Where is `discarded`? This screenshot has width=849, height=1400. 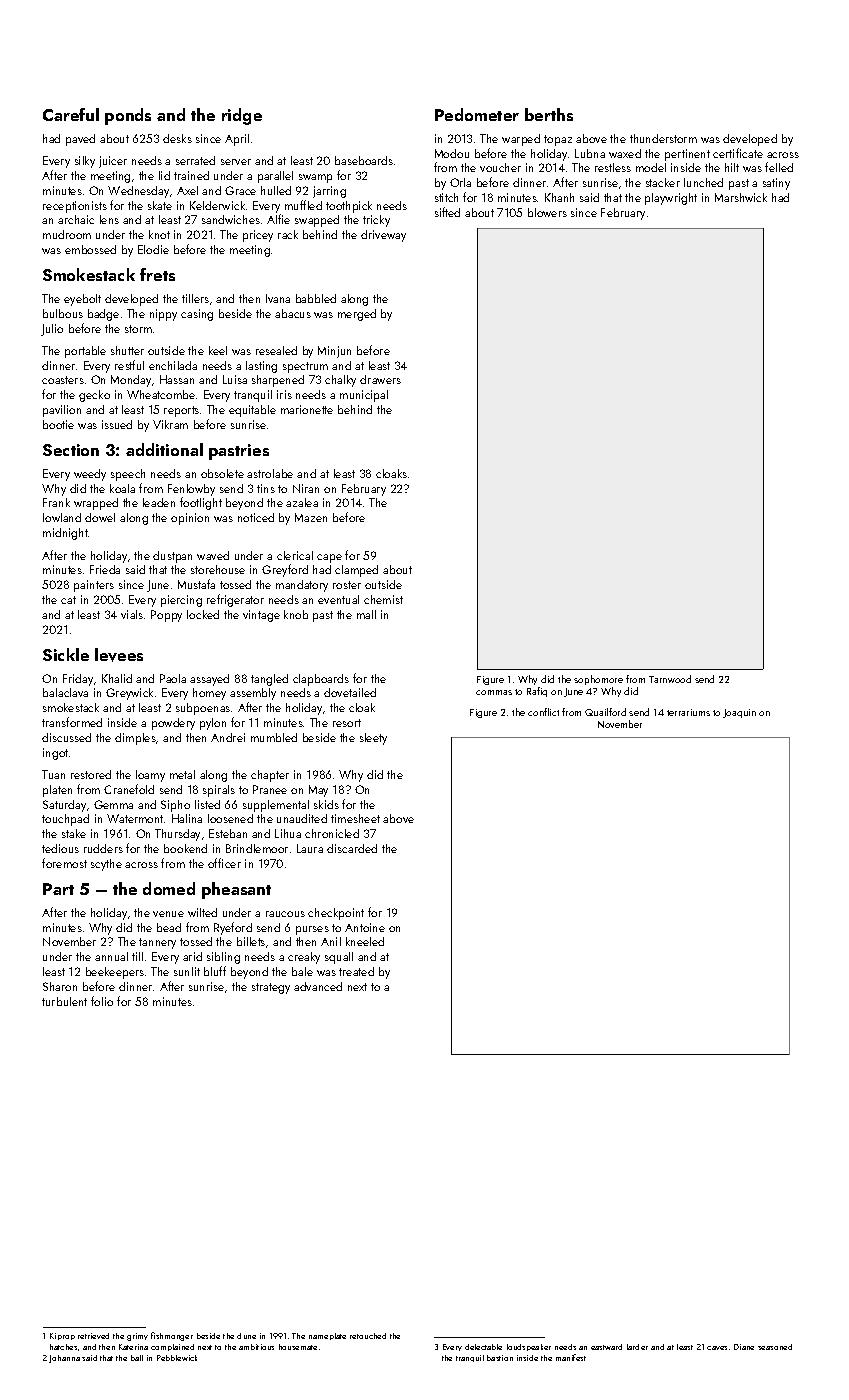
discarded is located at coordinates (352, 848).
